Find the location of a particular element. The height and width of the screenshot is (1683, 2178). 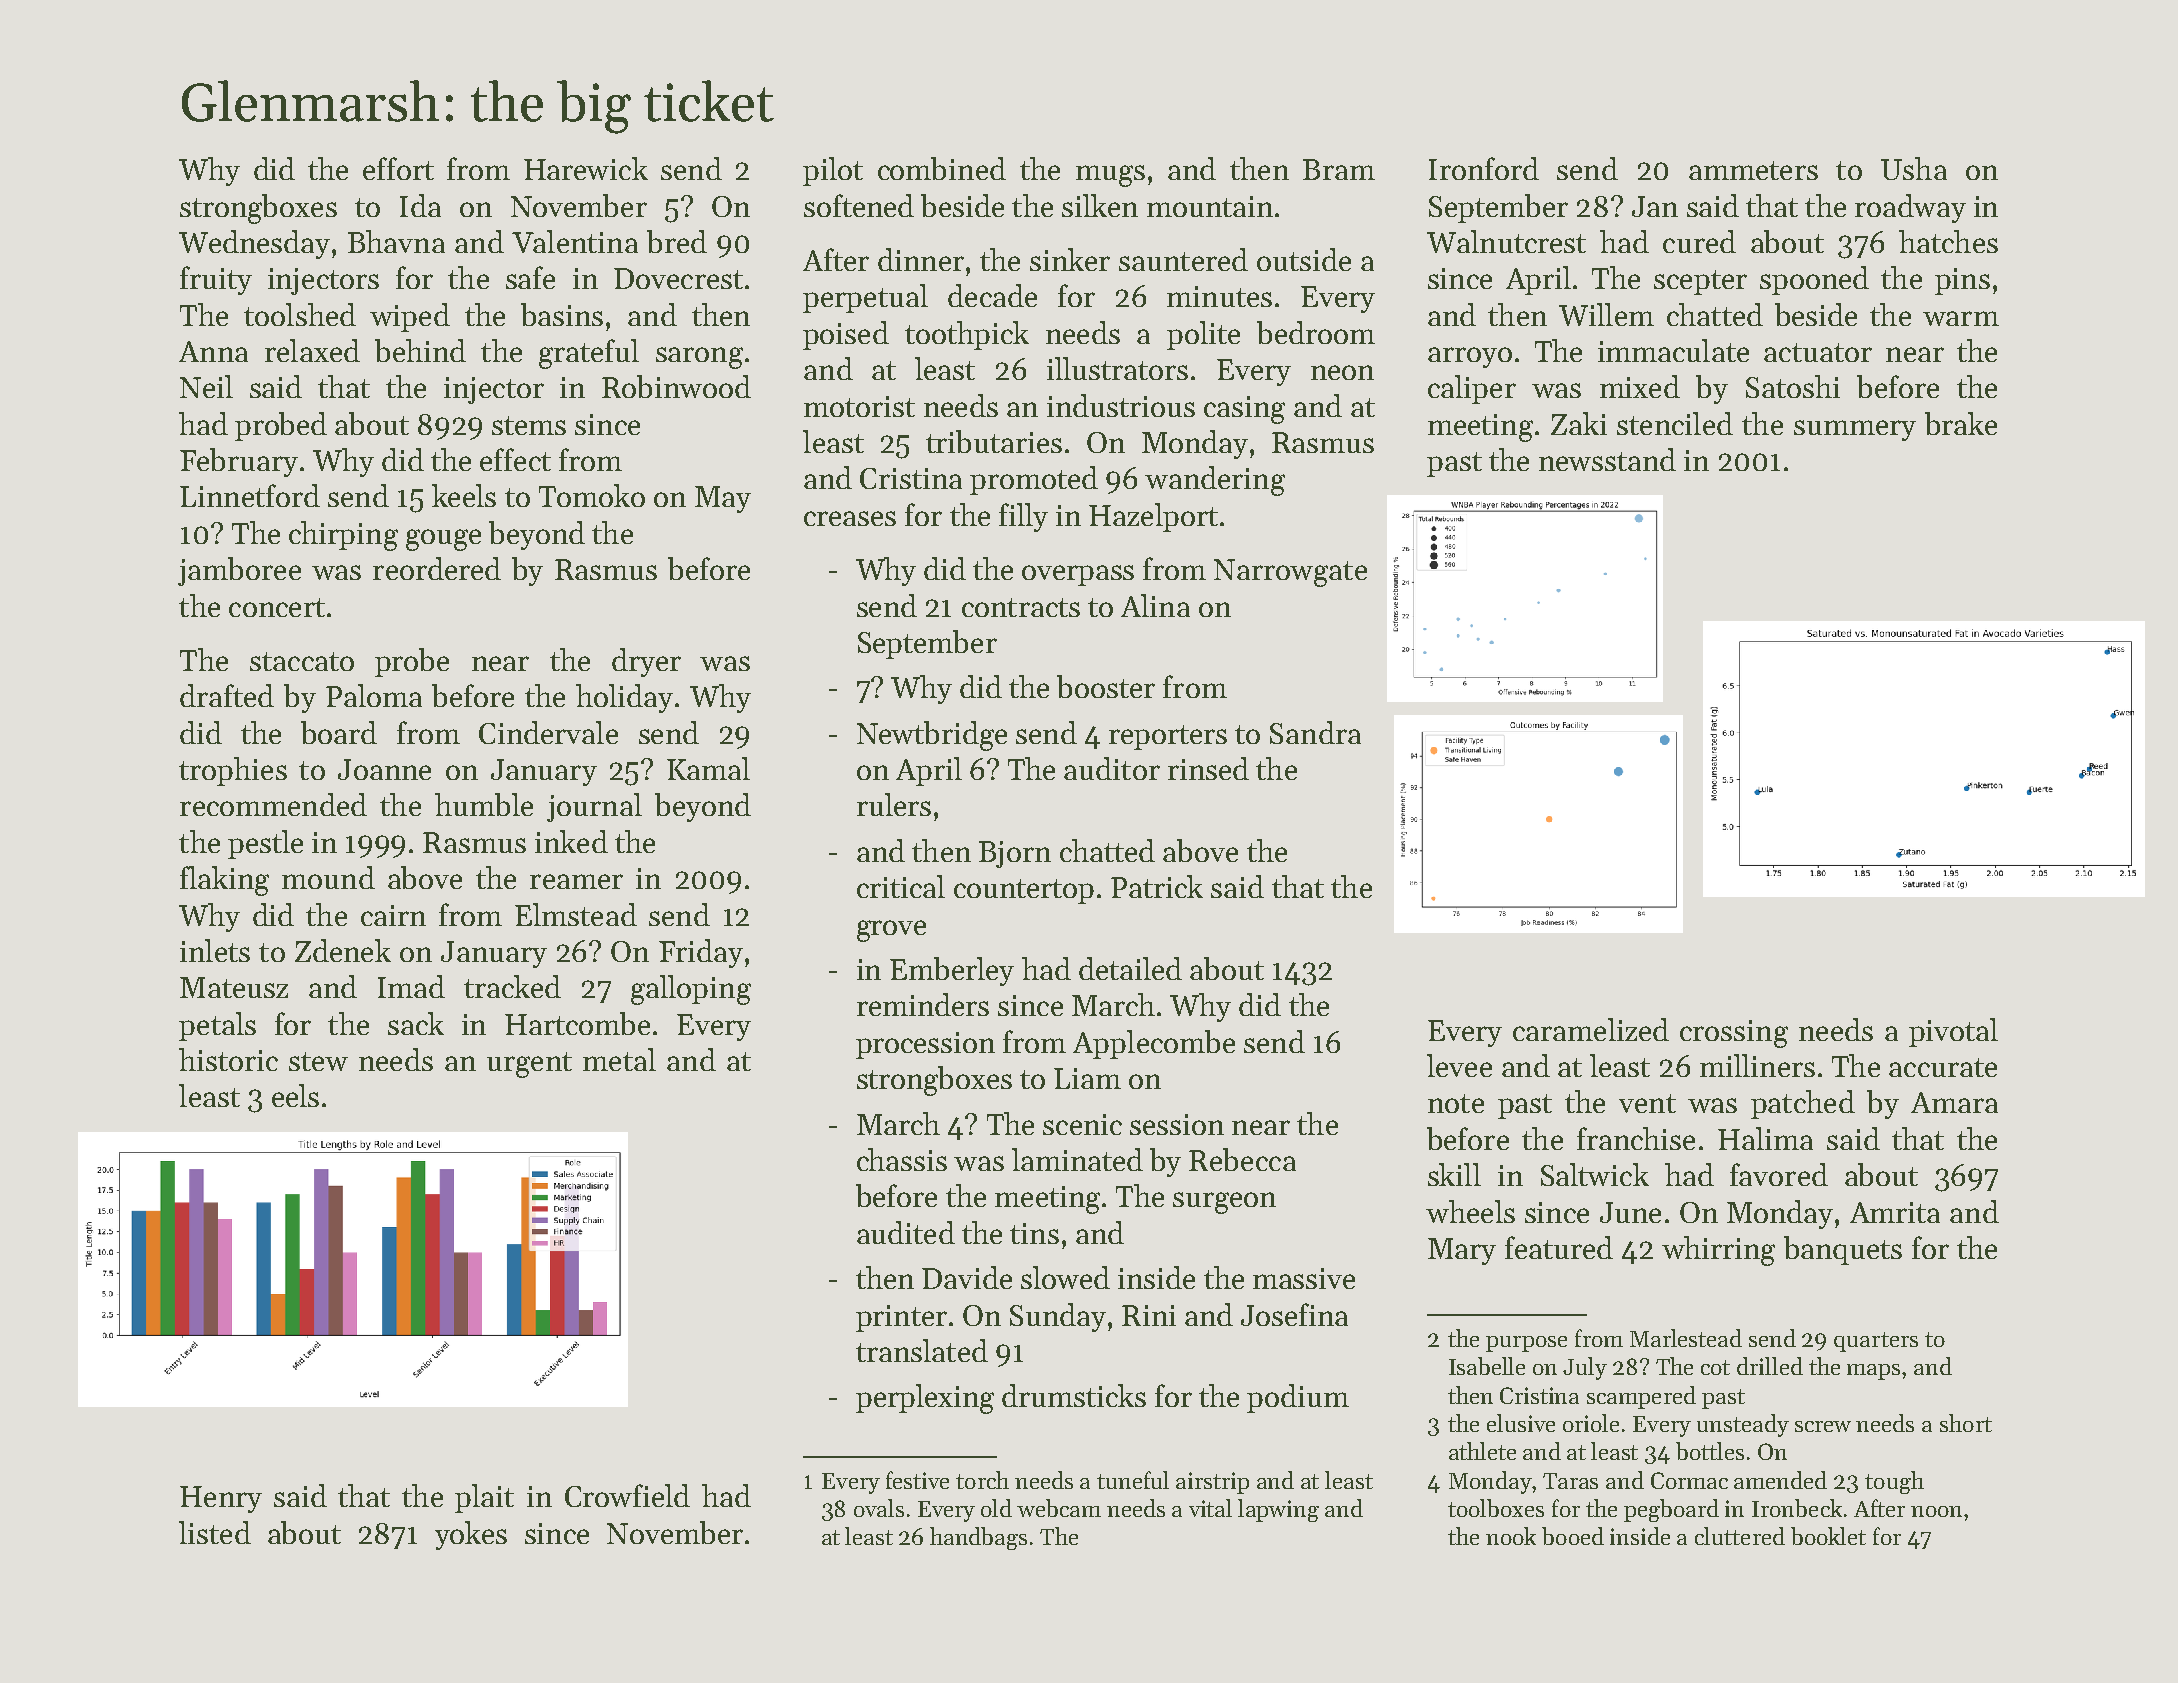

trophies is located at coordinates (233, 771).
